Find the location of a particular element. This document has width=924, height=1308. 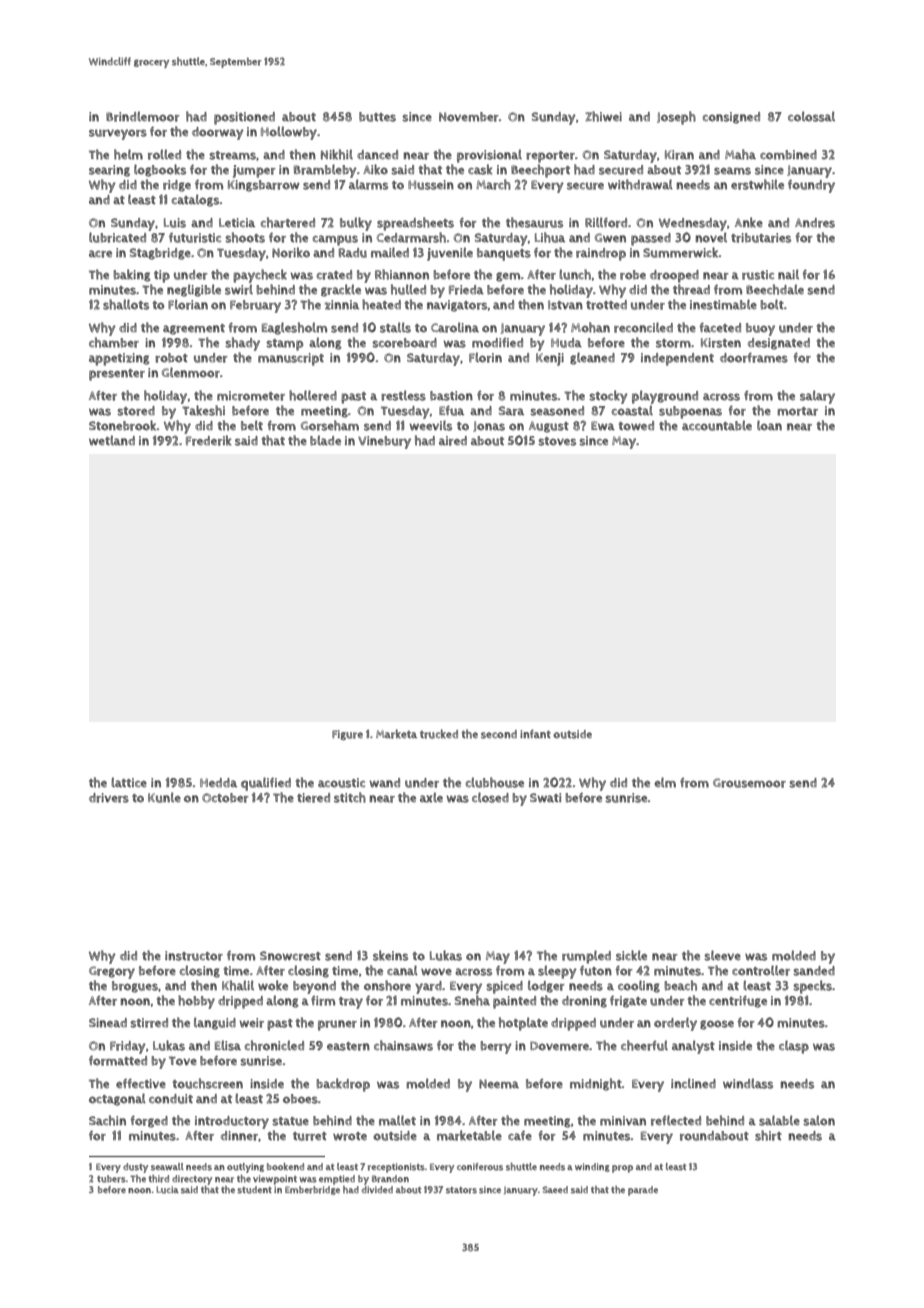

Hussein is located at coordinates (431, 185).
